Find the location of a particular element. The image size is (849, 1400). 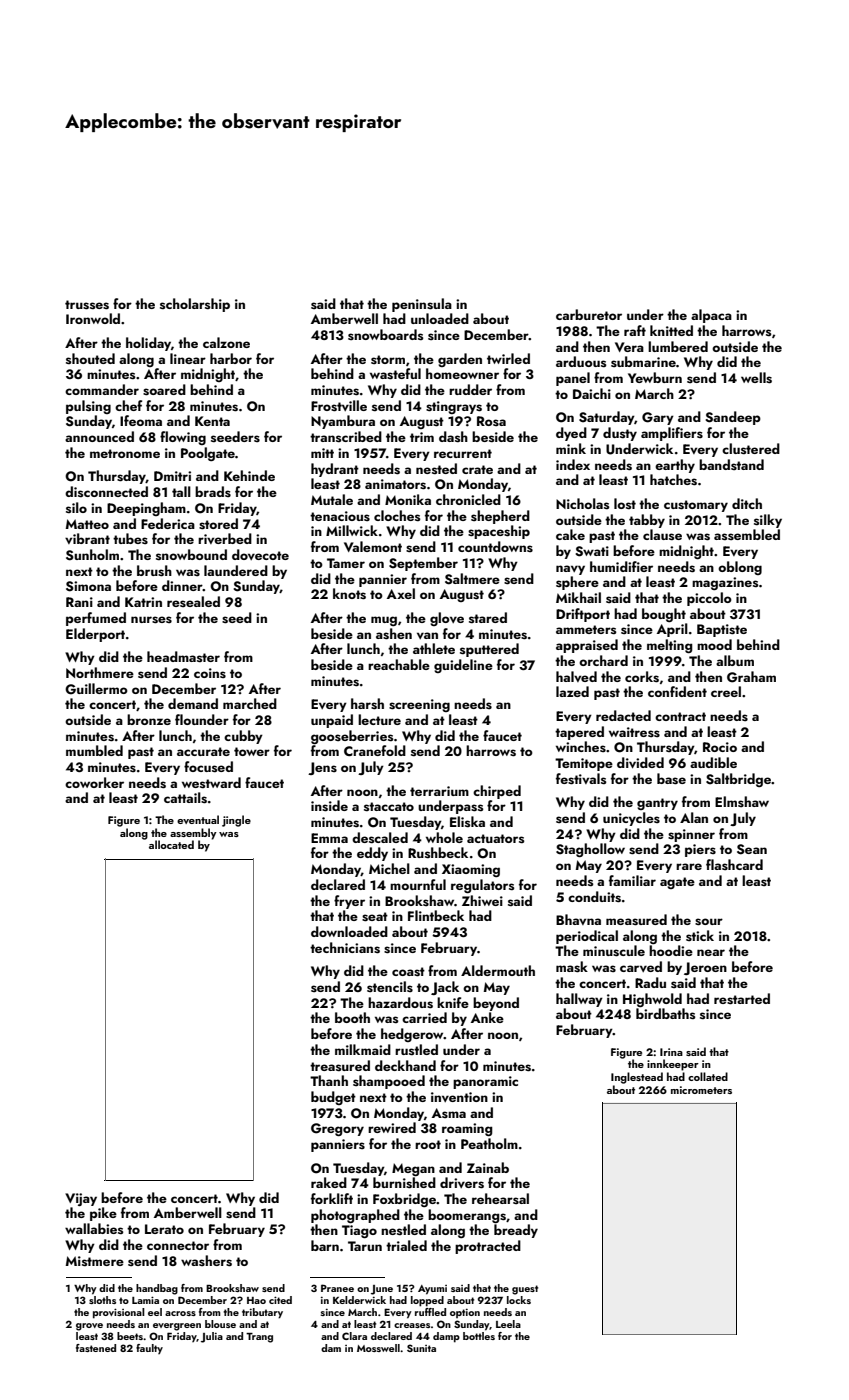

peninsula is located at coordinates (422, 305).
